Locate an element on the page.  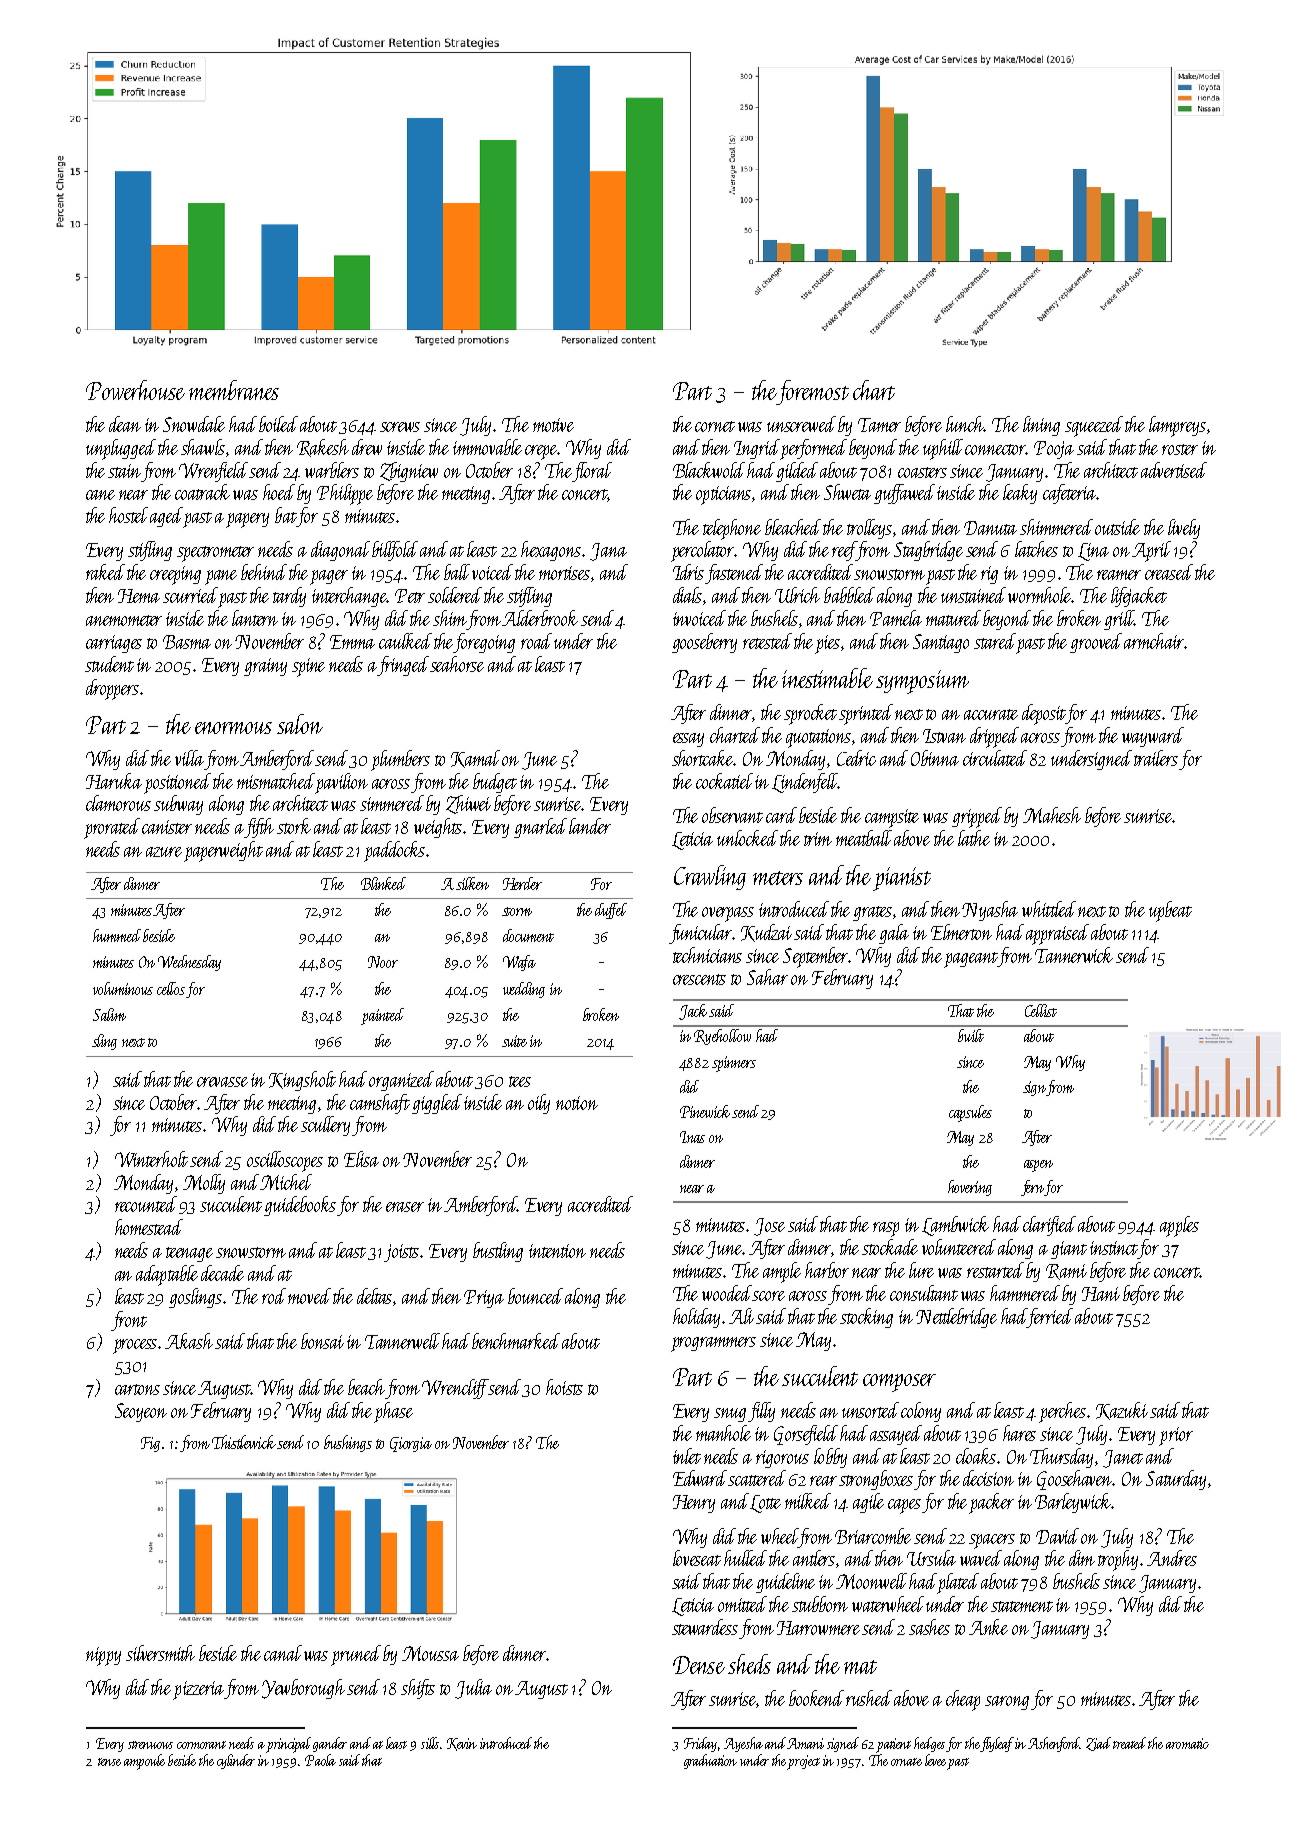
holiday is located at coordinates (696, 1318).
